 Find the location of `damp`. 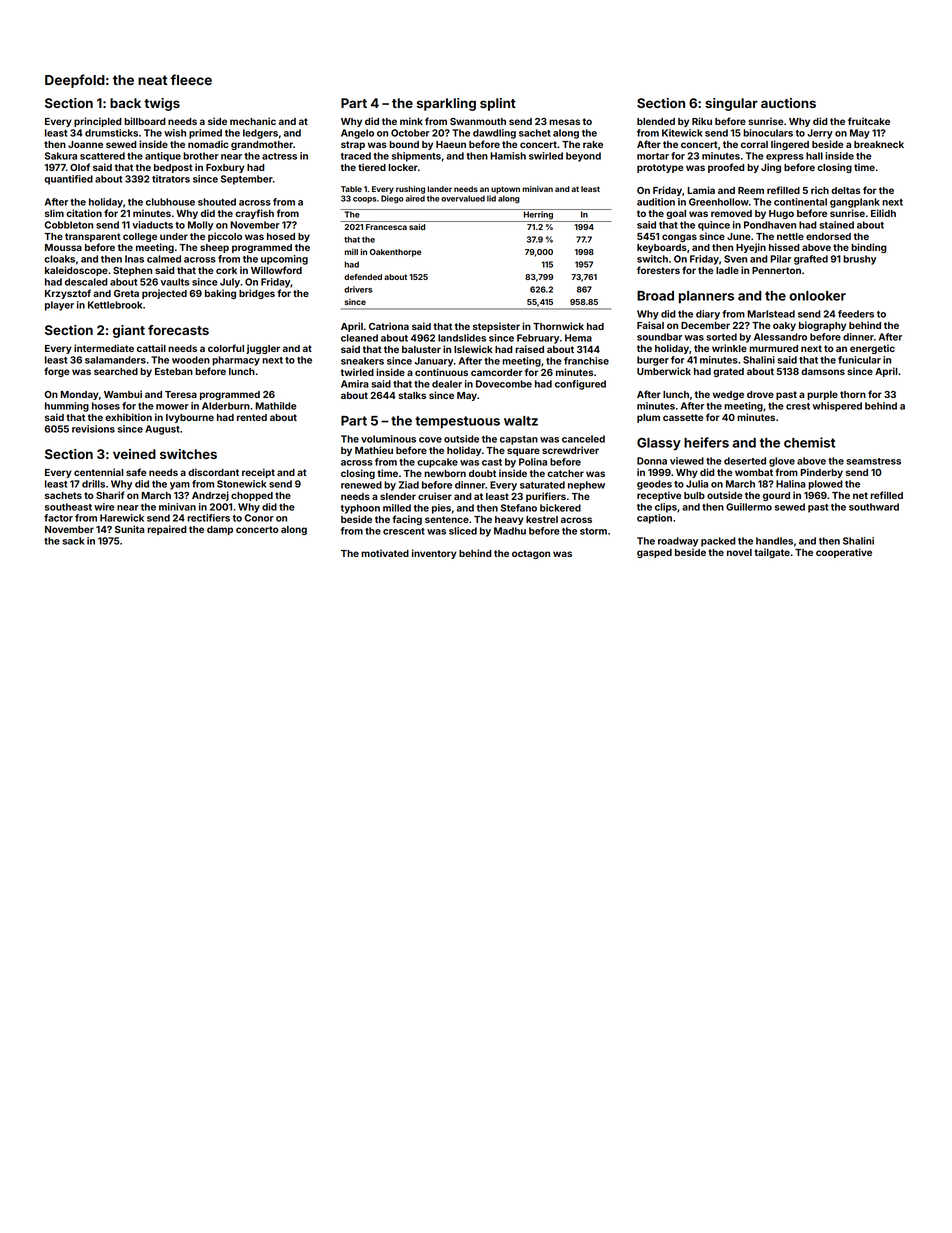

damp is located at coordinates (220, 530).
